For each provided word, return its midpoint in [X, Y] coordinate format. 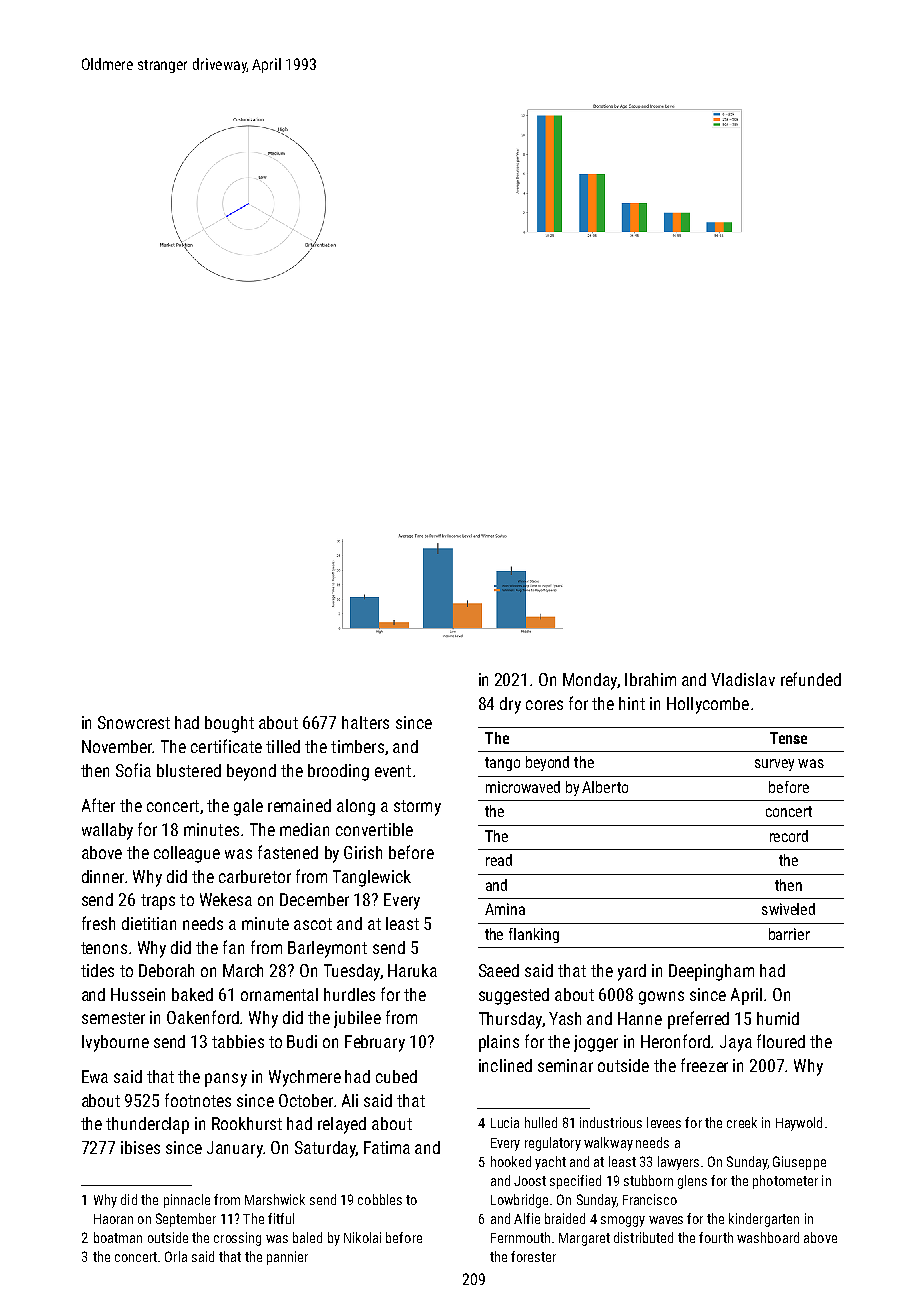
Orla [176, 1256]
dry [510, 705]
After [98, 805]
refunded [811, 679]
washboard [768, 1237]
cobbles [380, 1199]
